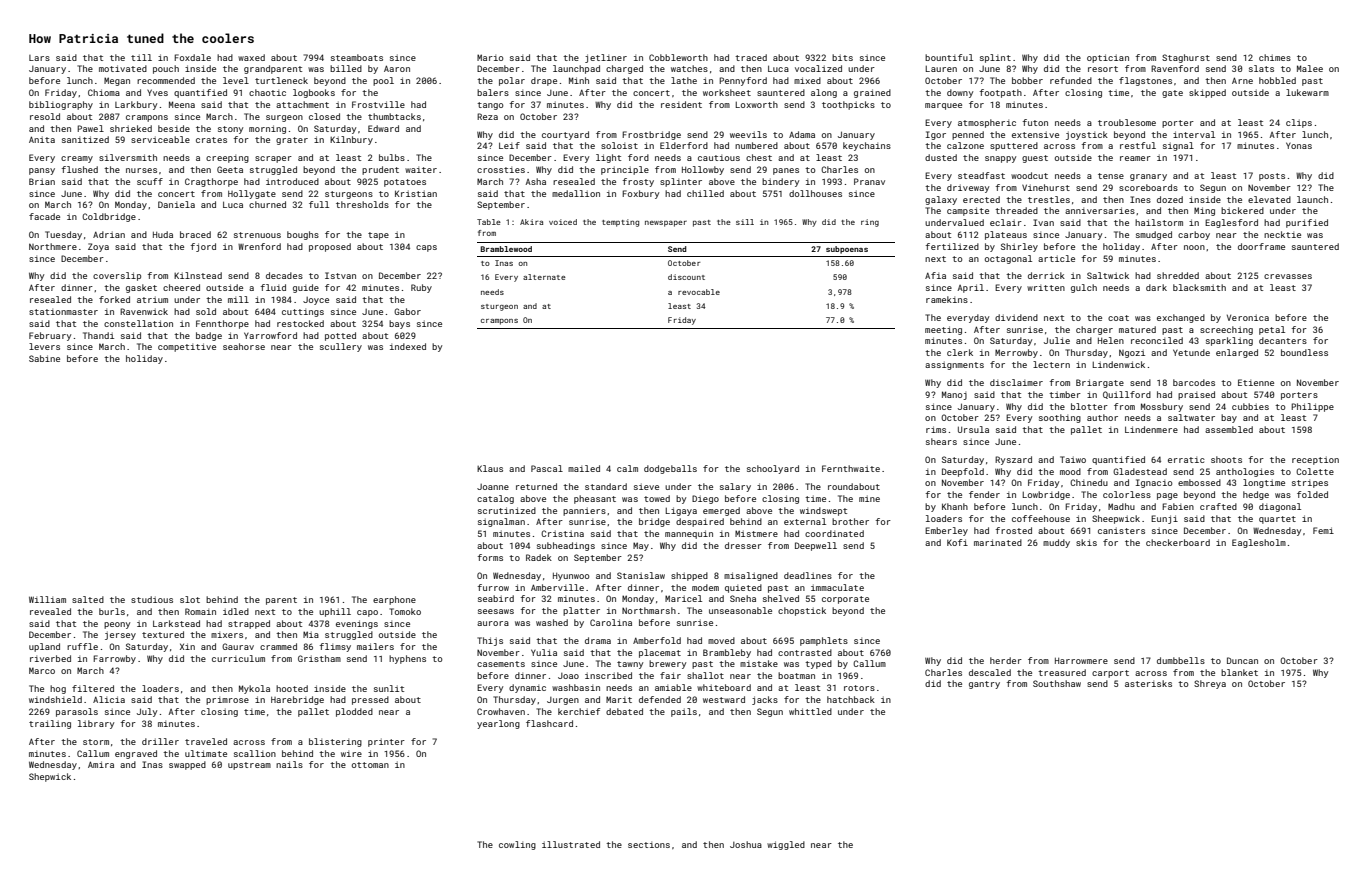 The height and width of the screenshot is (887, 1372). Describe the element at coordinates (1043, 222) in the screenshot. I see `Ivan` at that location.
